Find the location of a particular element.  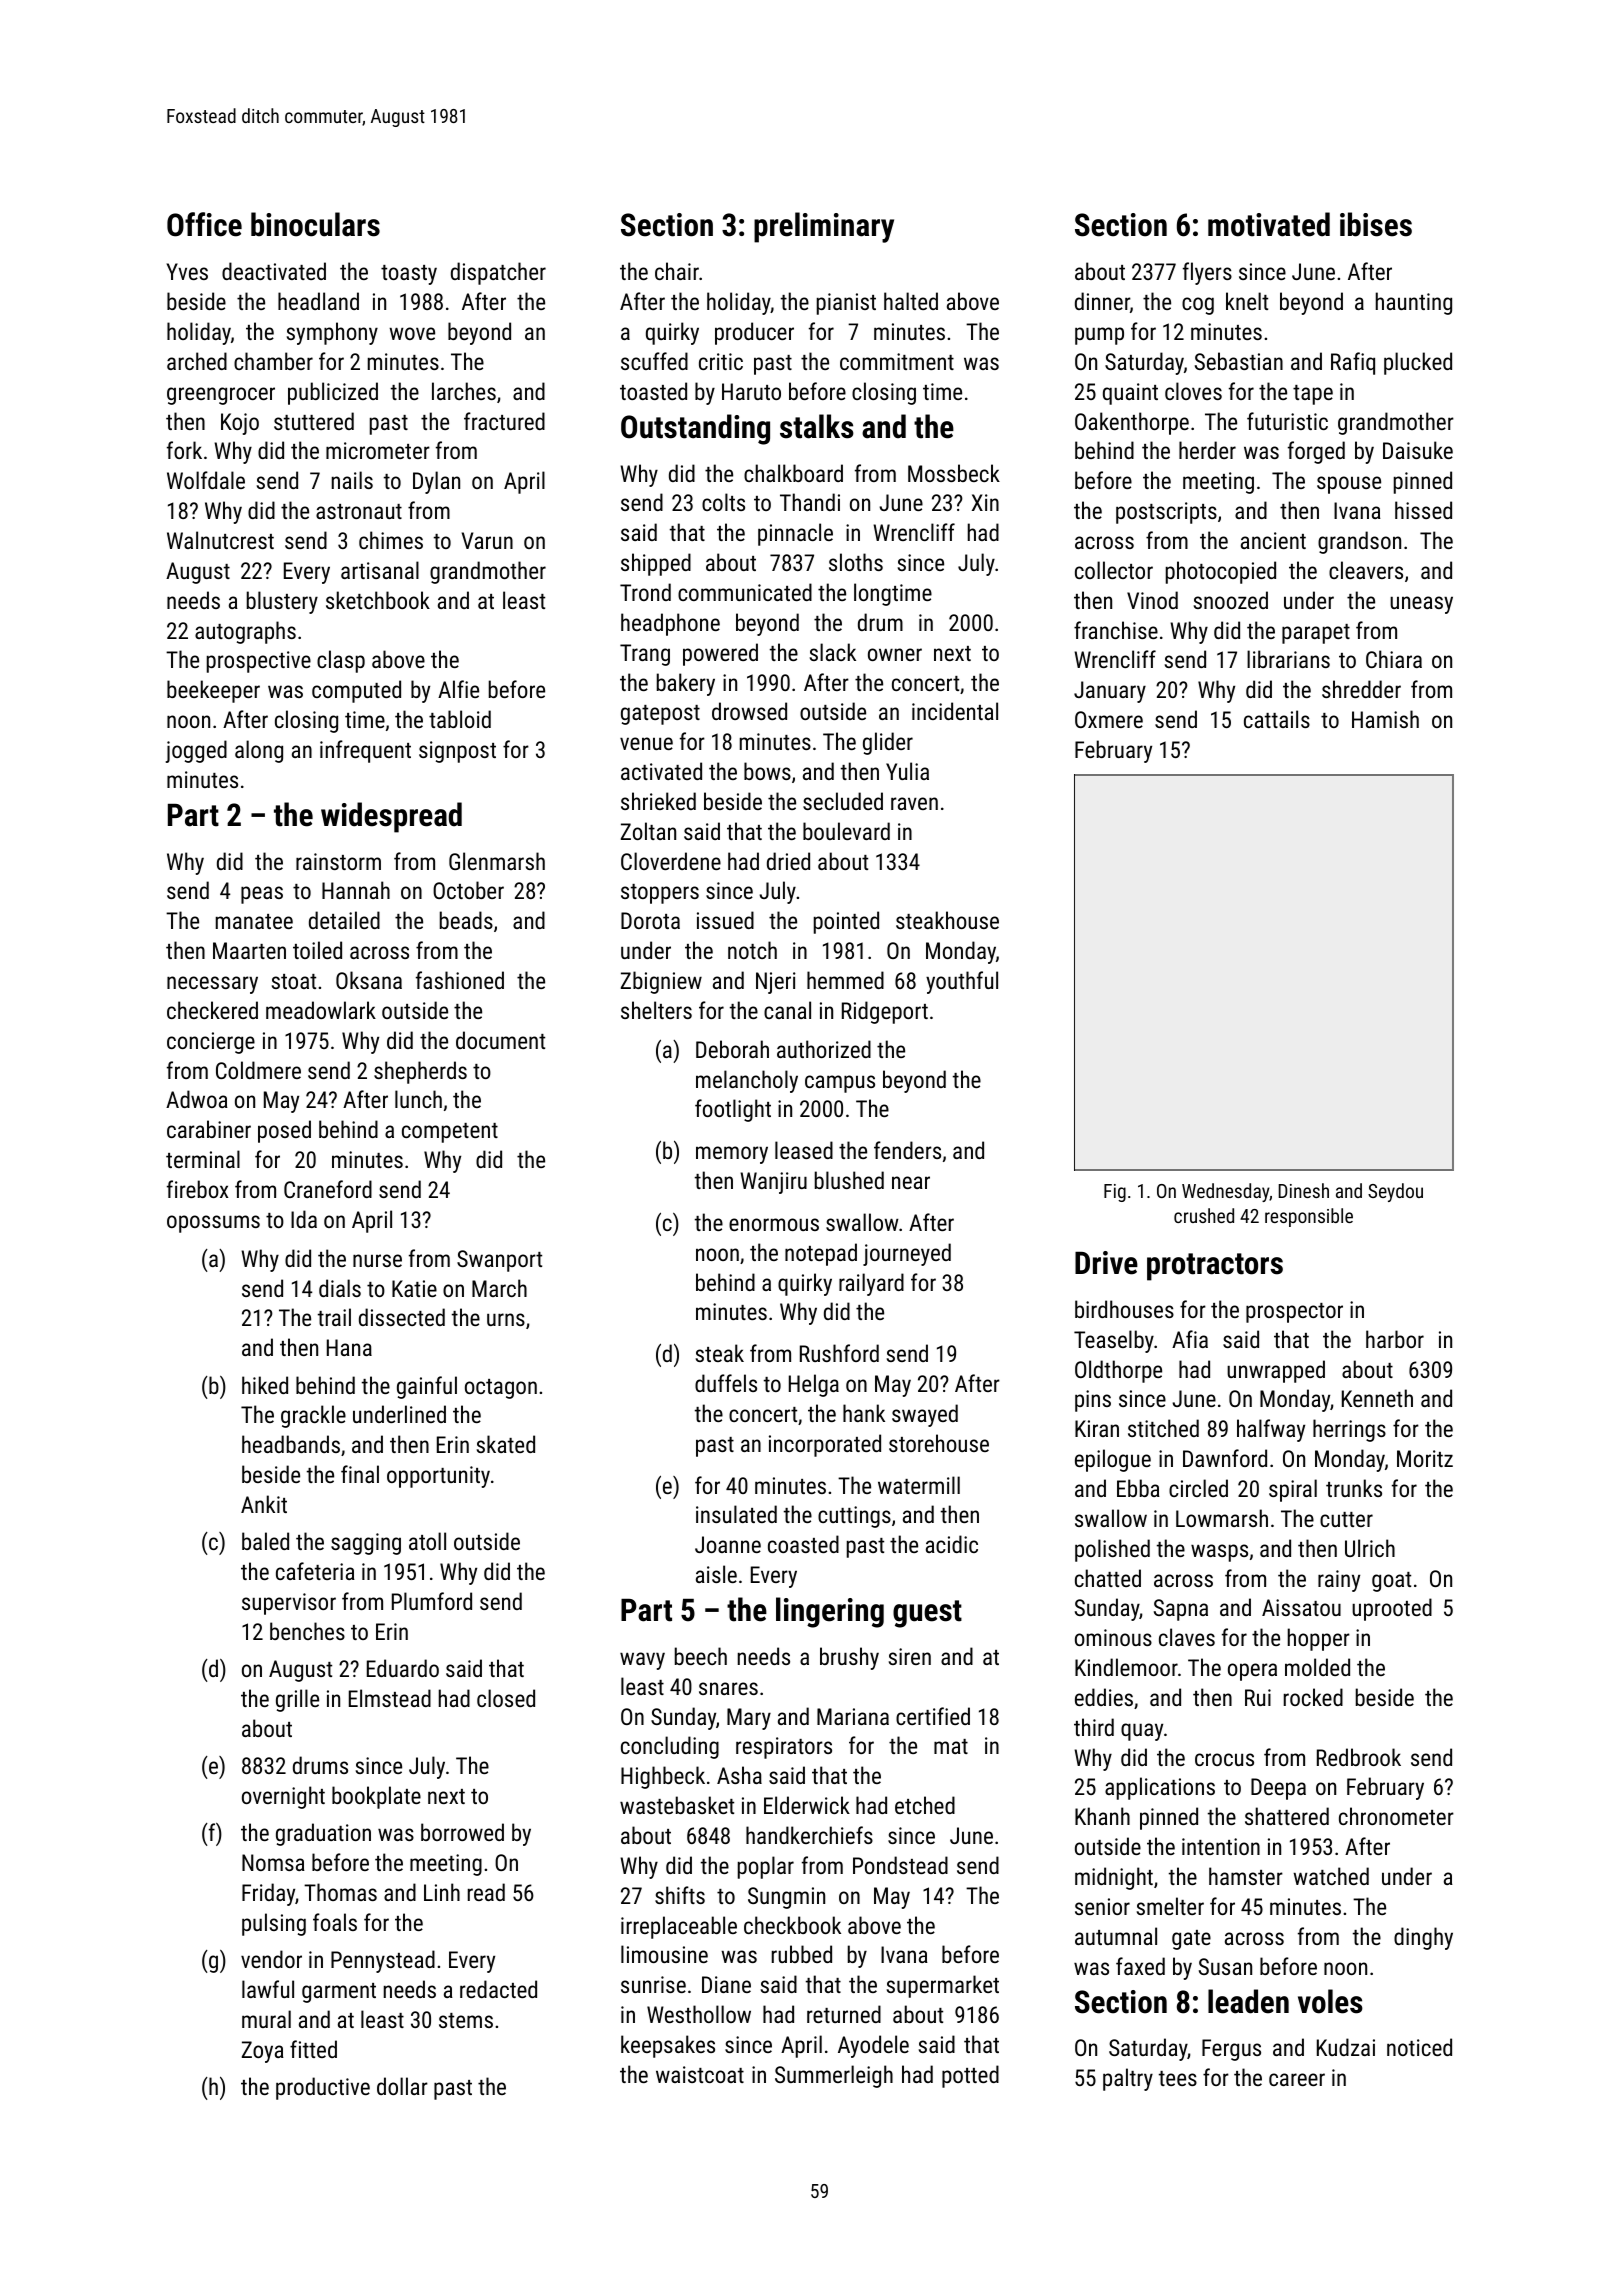

Hannah is located at coordinates (356, 890).
